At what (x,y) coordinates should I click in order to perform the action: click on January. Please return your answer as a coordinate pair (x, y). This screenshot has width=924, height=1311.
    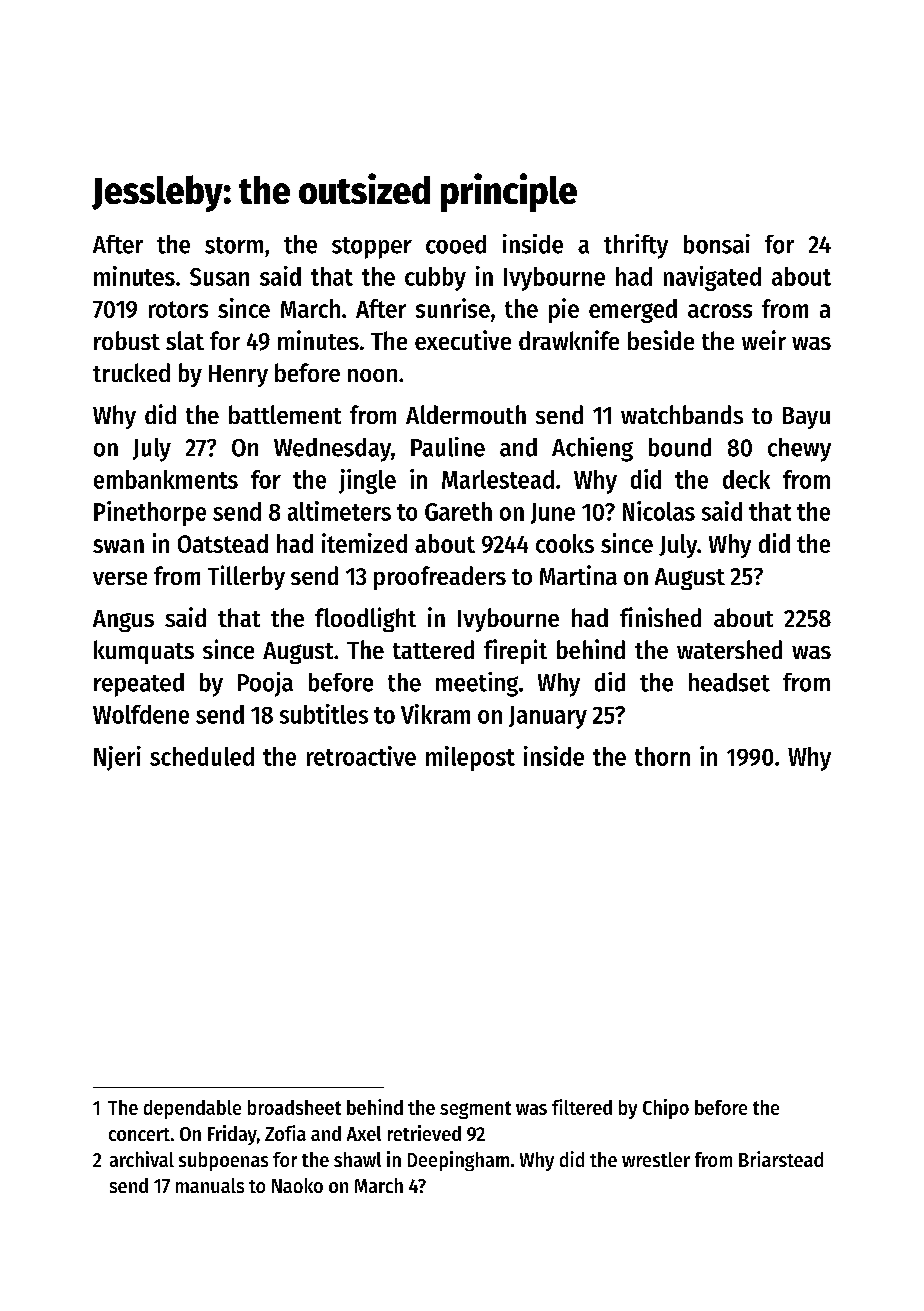
    Looking at the image, I should click on (548, 717).
